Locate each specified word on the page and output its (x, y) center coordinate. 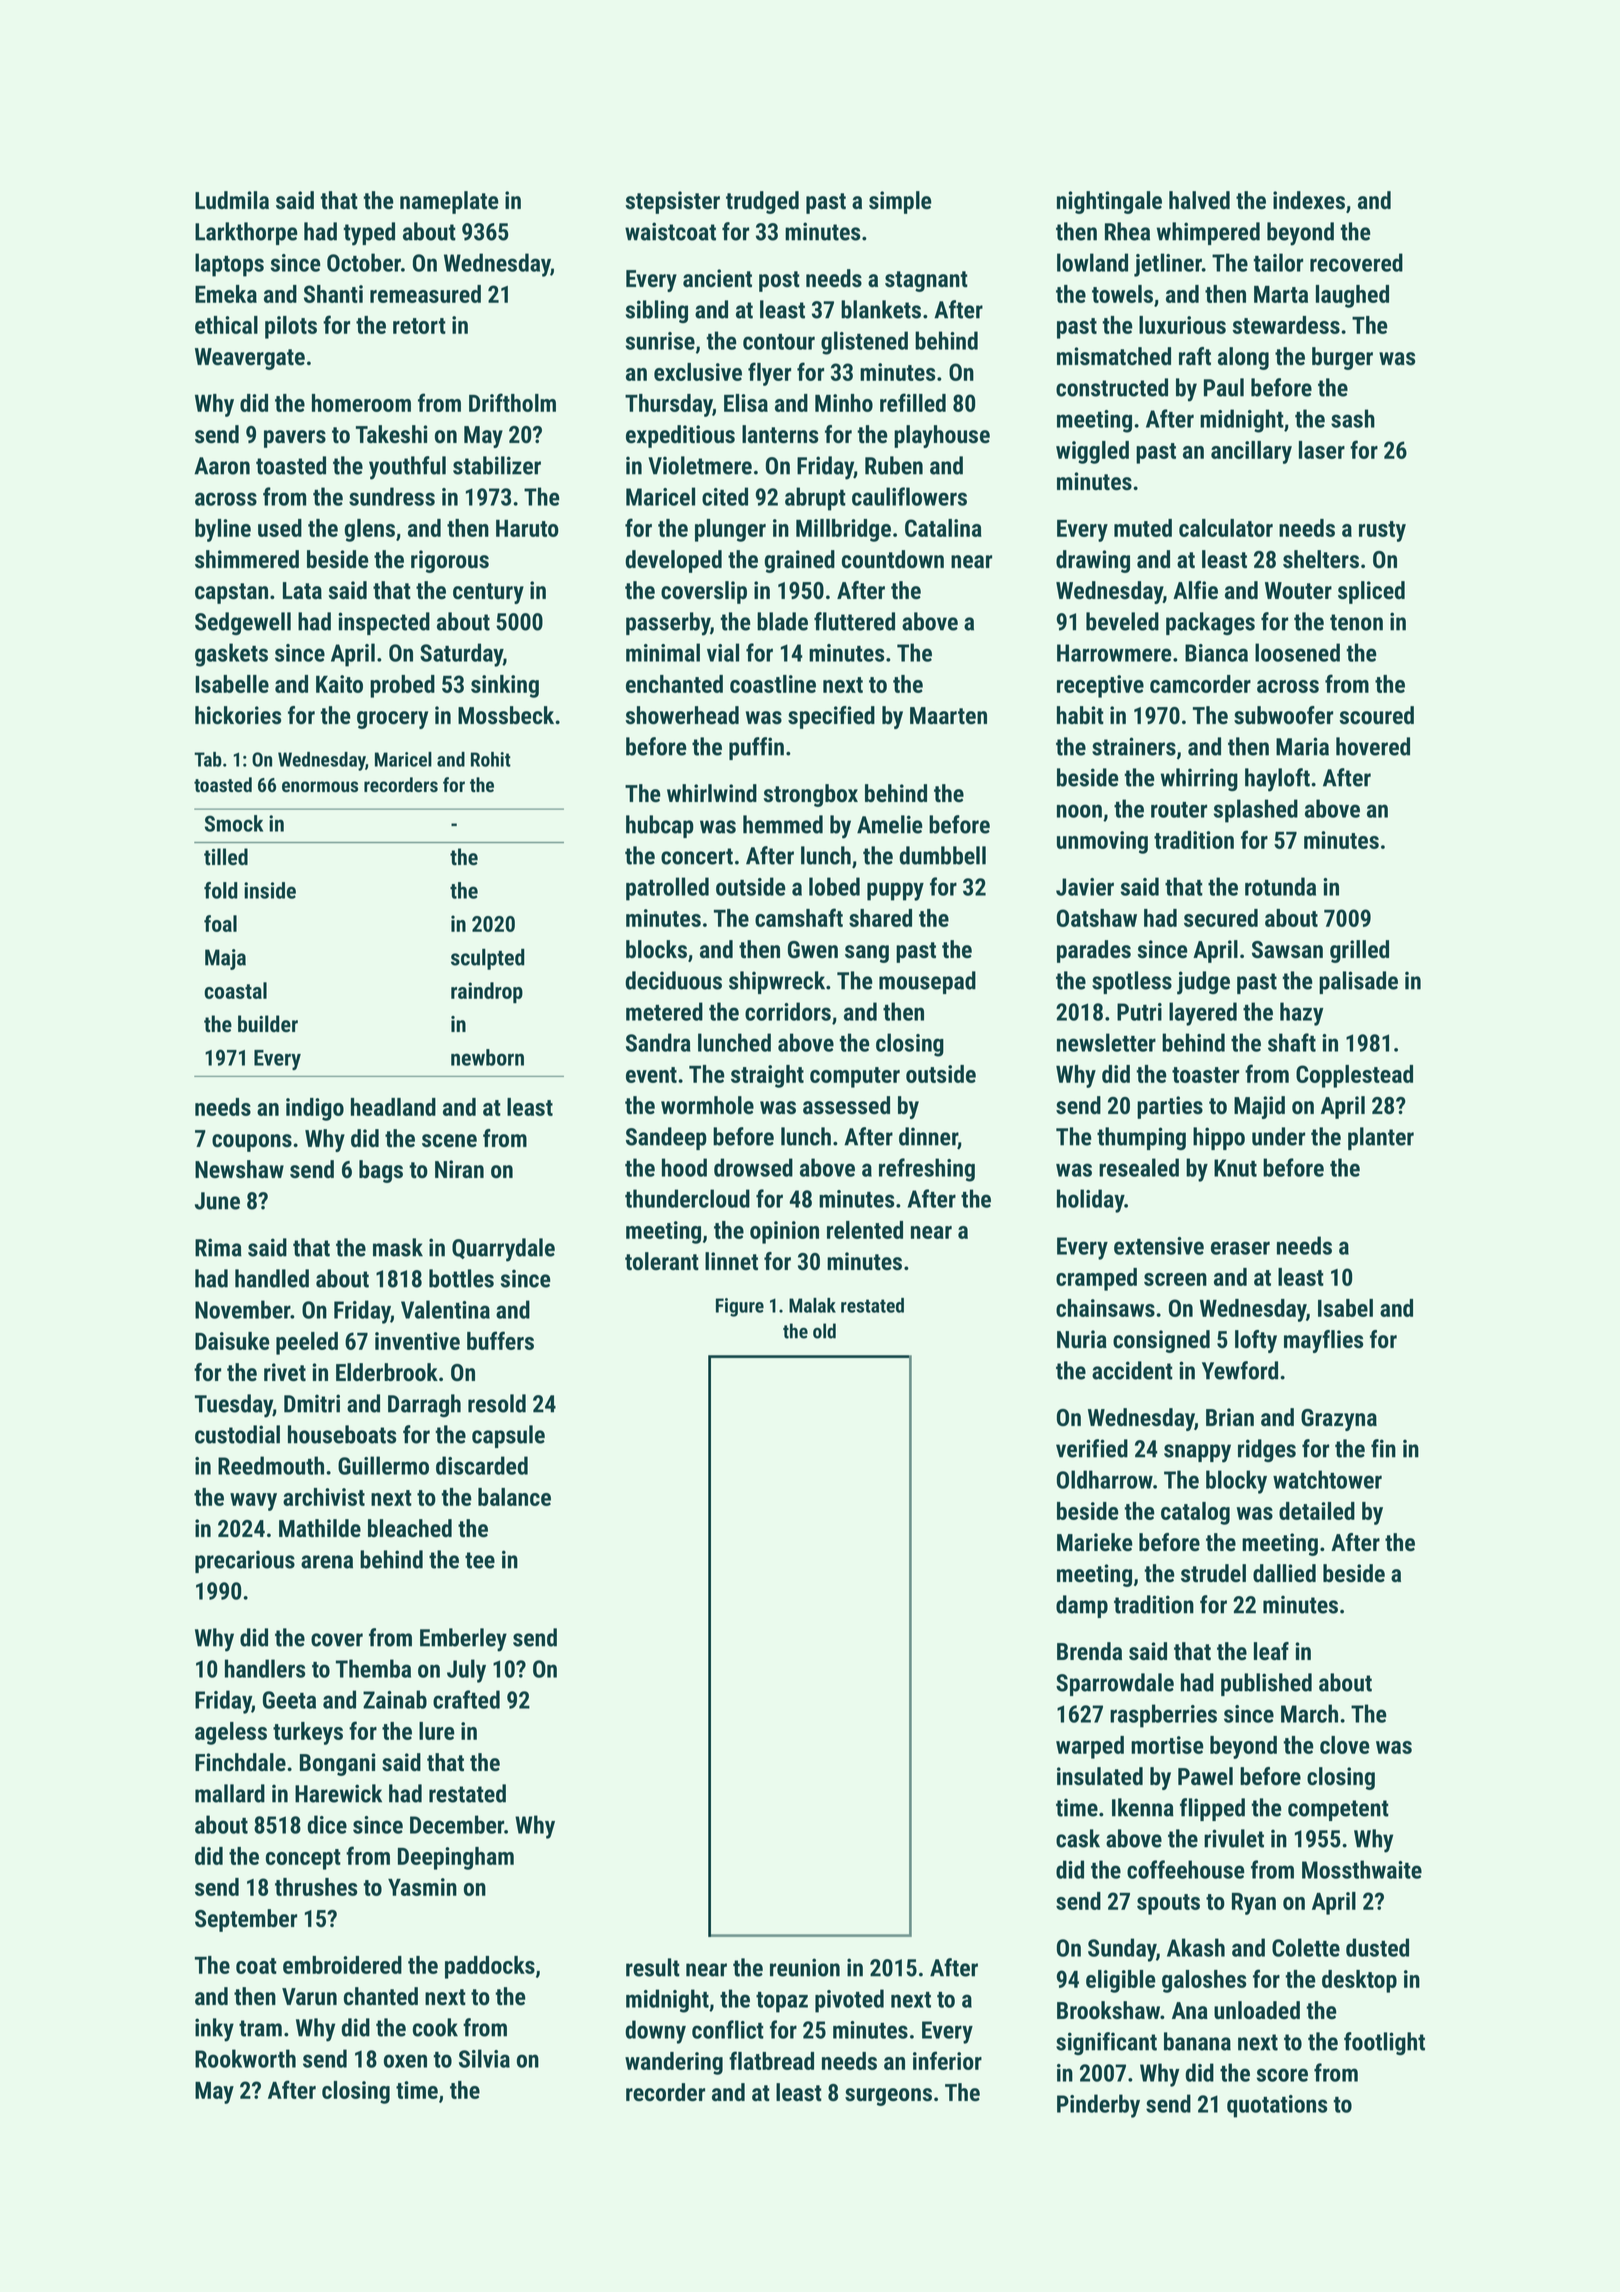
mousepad (927, 982)
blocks (656, 949)
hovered (1373, 746)
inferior (947, 2060)
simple (900, 202)
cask (1078, 1838)
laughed (1352, 296)
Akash (1196, 1947)
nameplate (449, 202)
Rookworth (245, 2058)
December (457, 1824)
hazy (1301, 1014)
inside (270, 890)
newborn (487, 1057)
